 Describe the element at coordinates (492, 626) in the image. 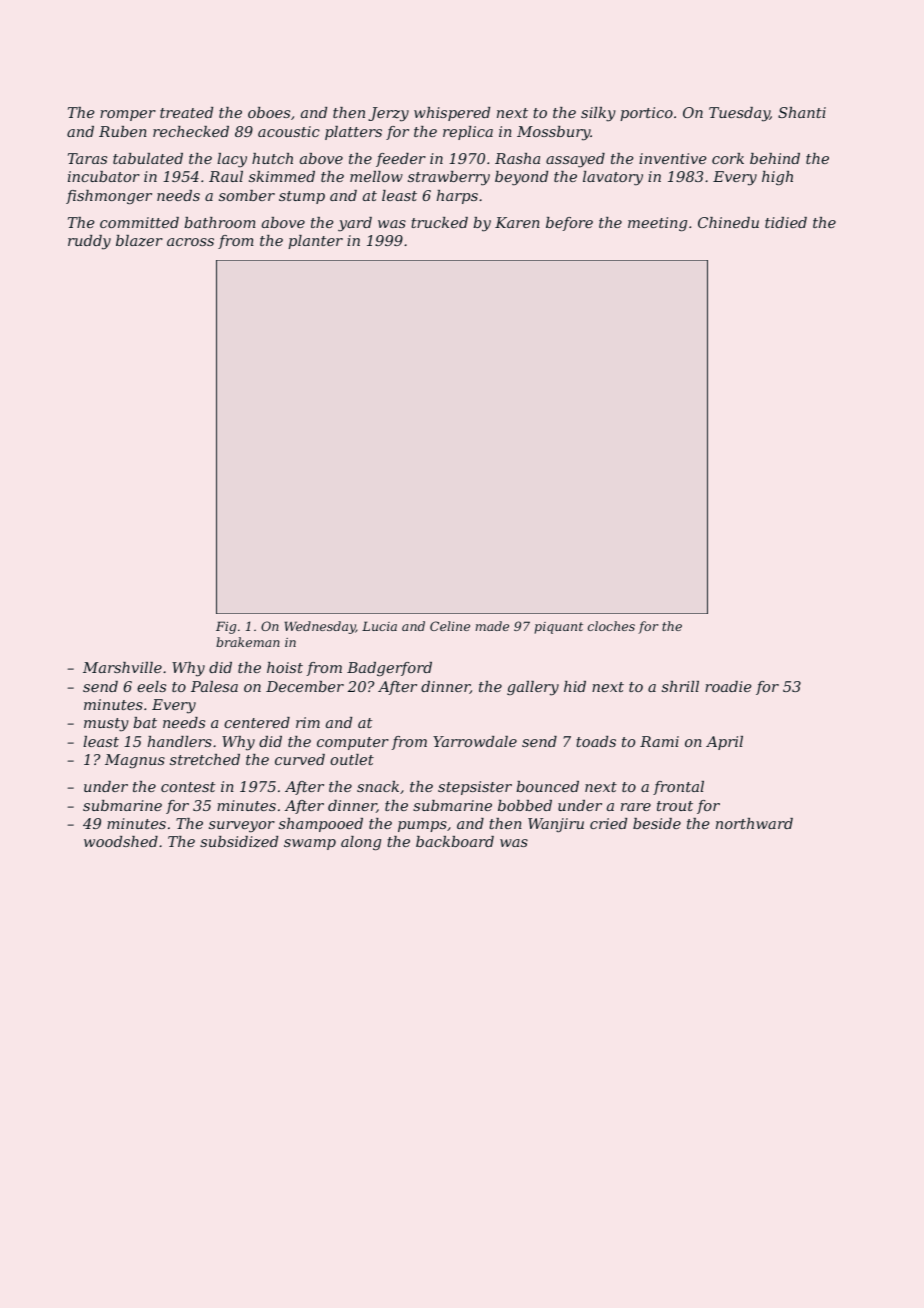

I see `made` at that location.
